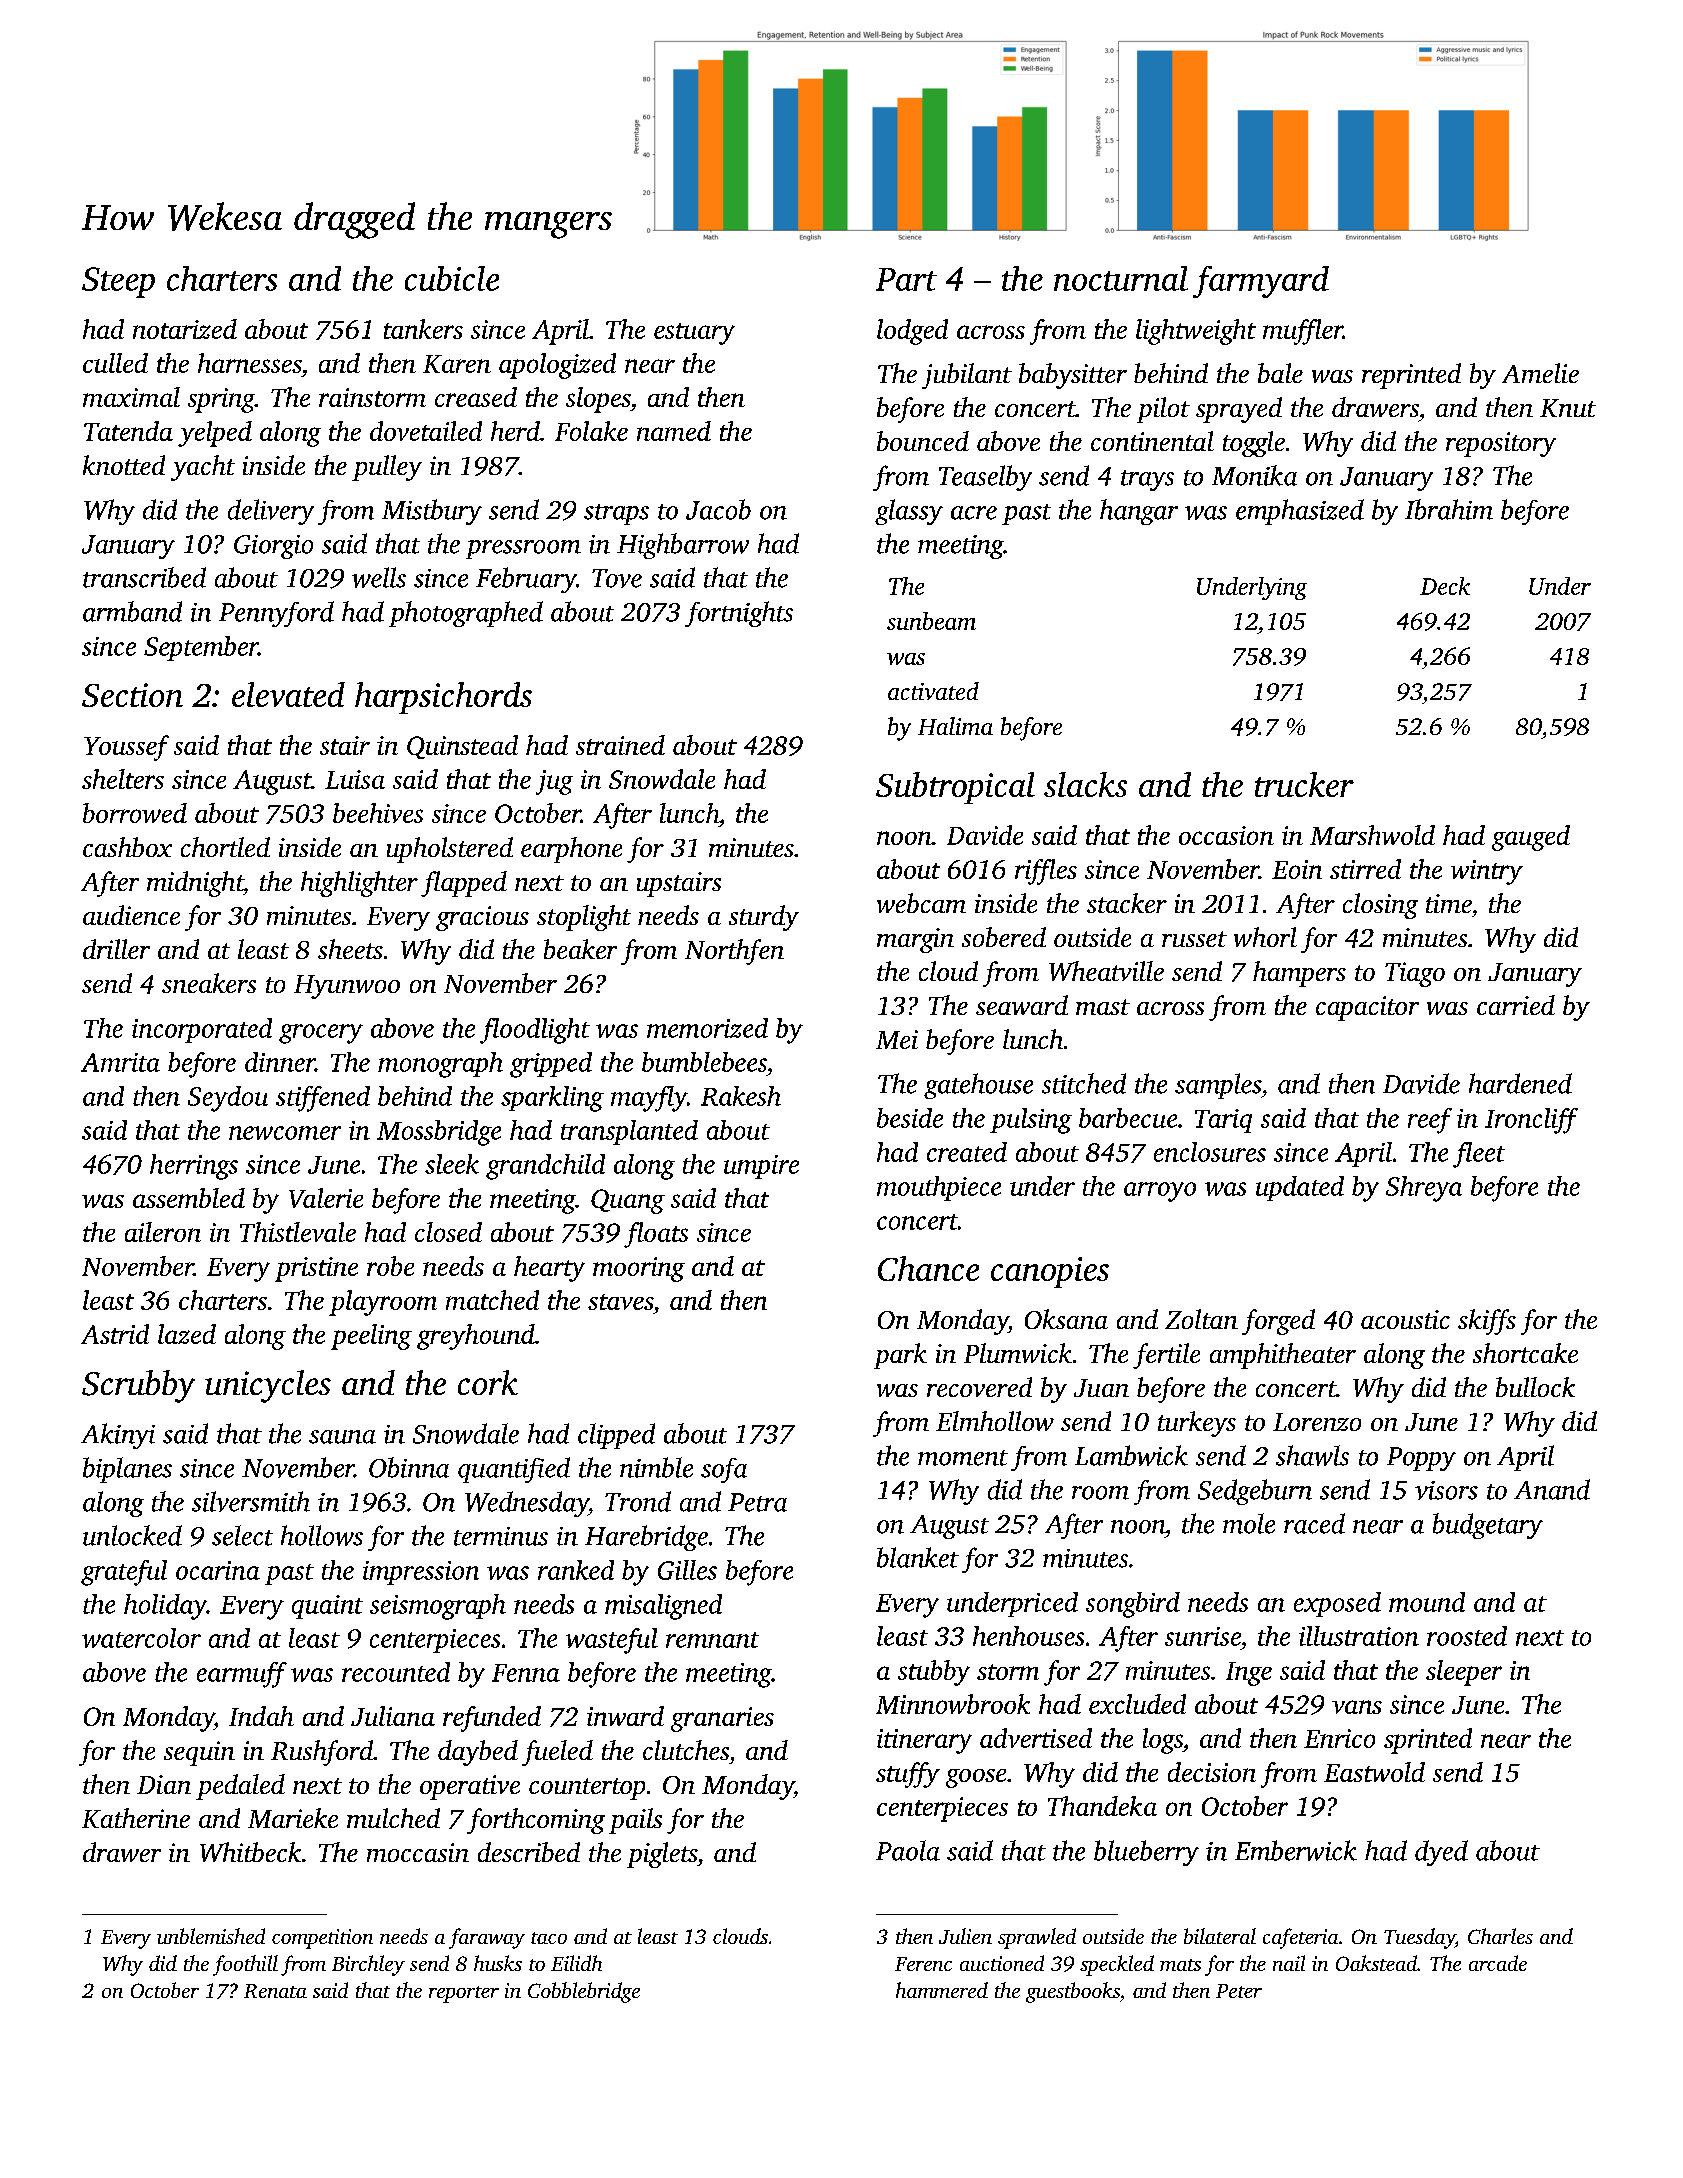  Describe the element at coordinates (1411, 376) in the screenshot. I see `reprinted` at that location.
